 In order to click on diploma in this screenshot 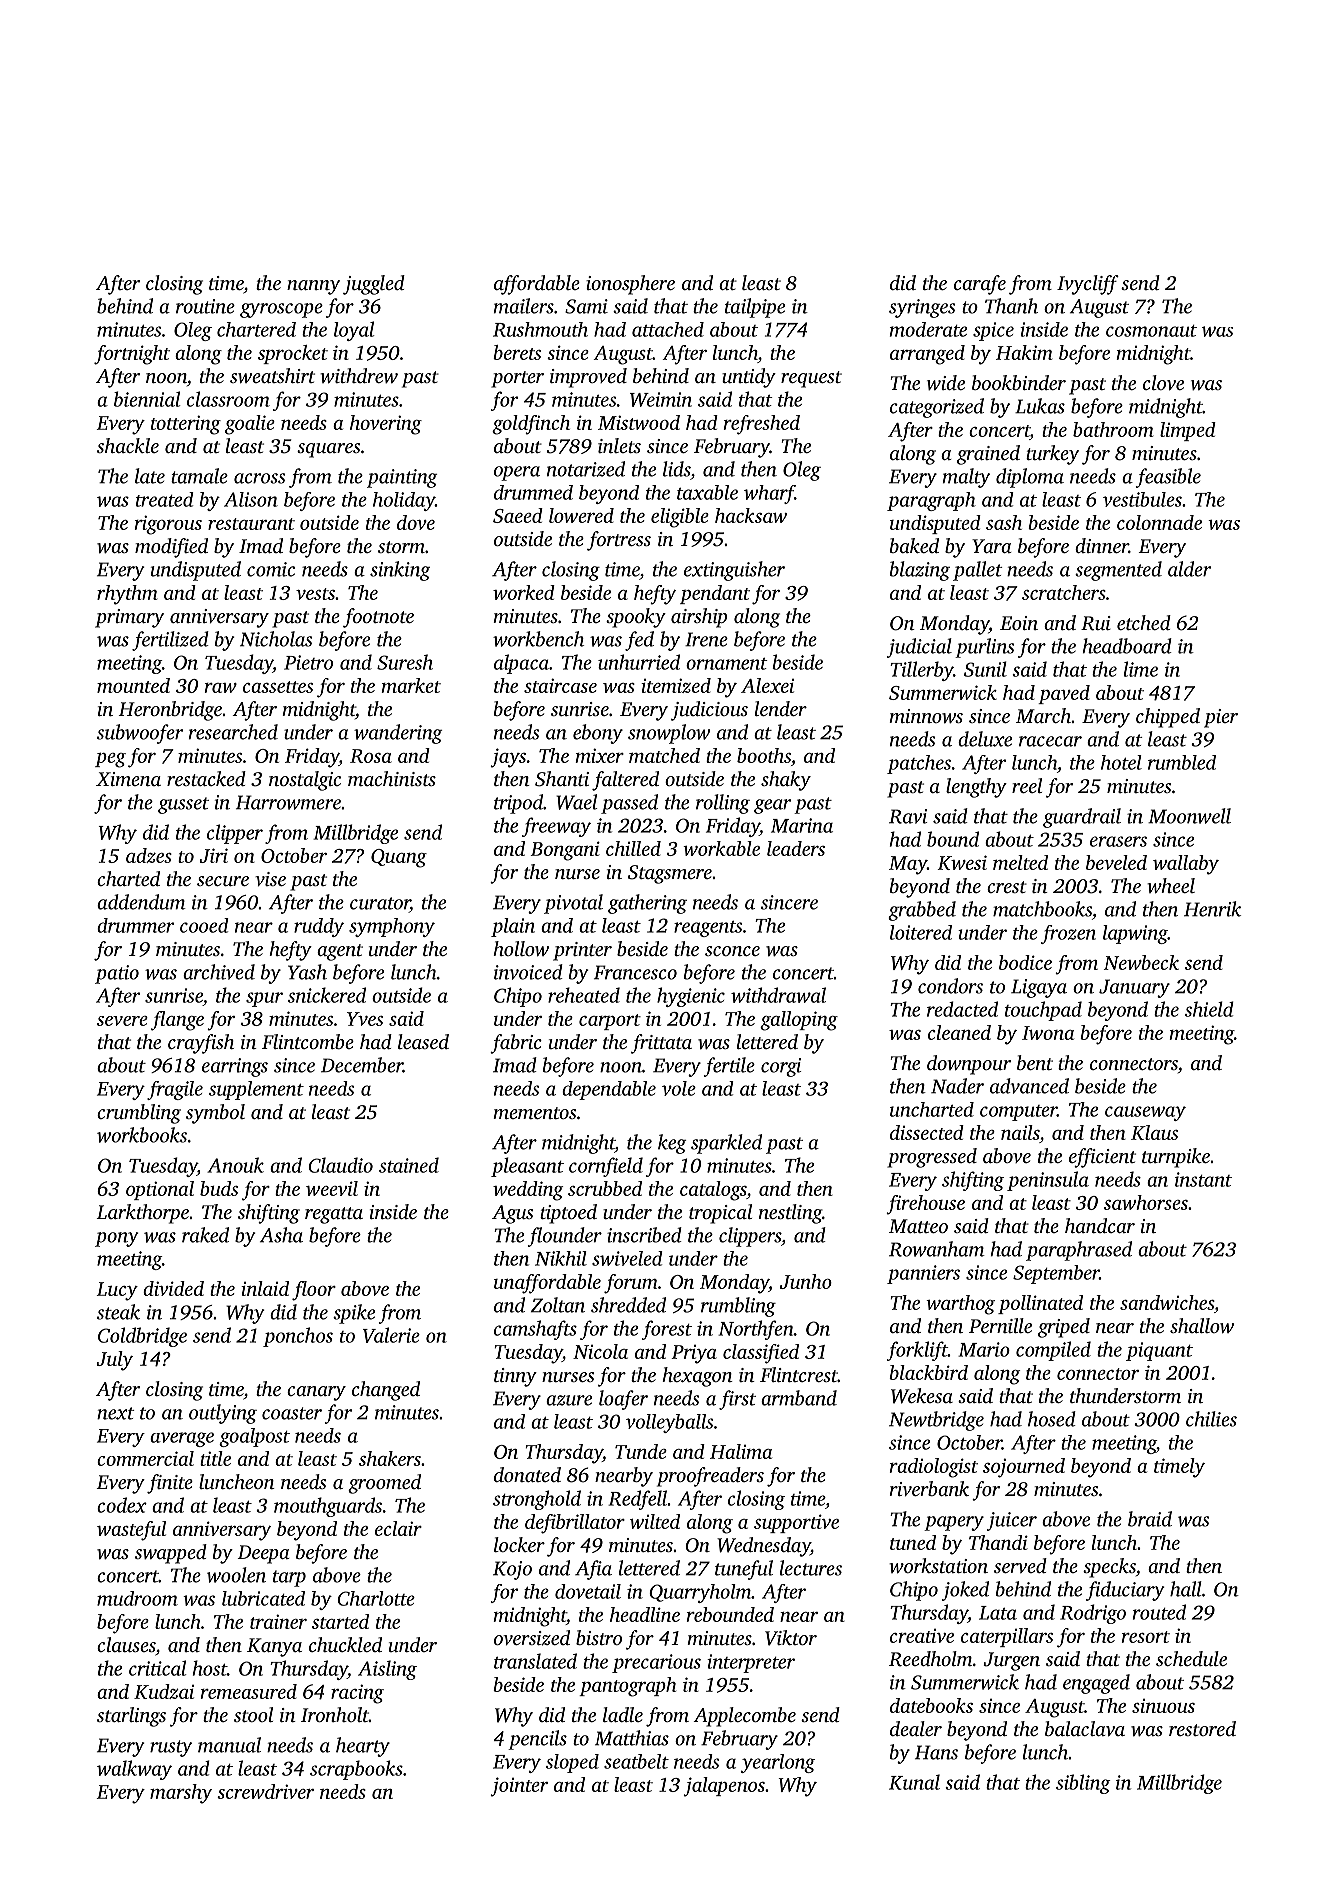, I will do `click(1030, 478)`.
